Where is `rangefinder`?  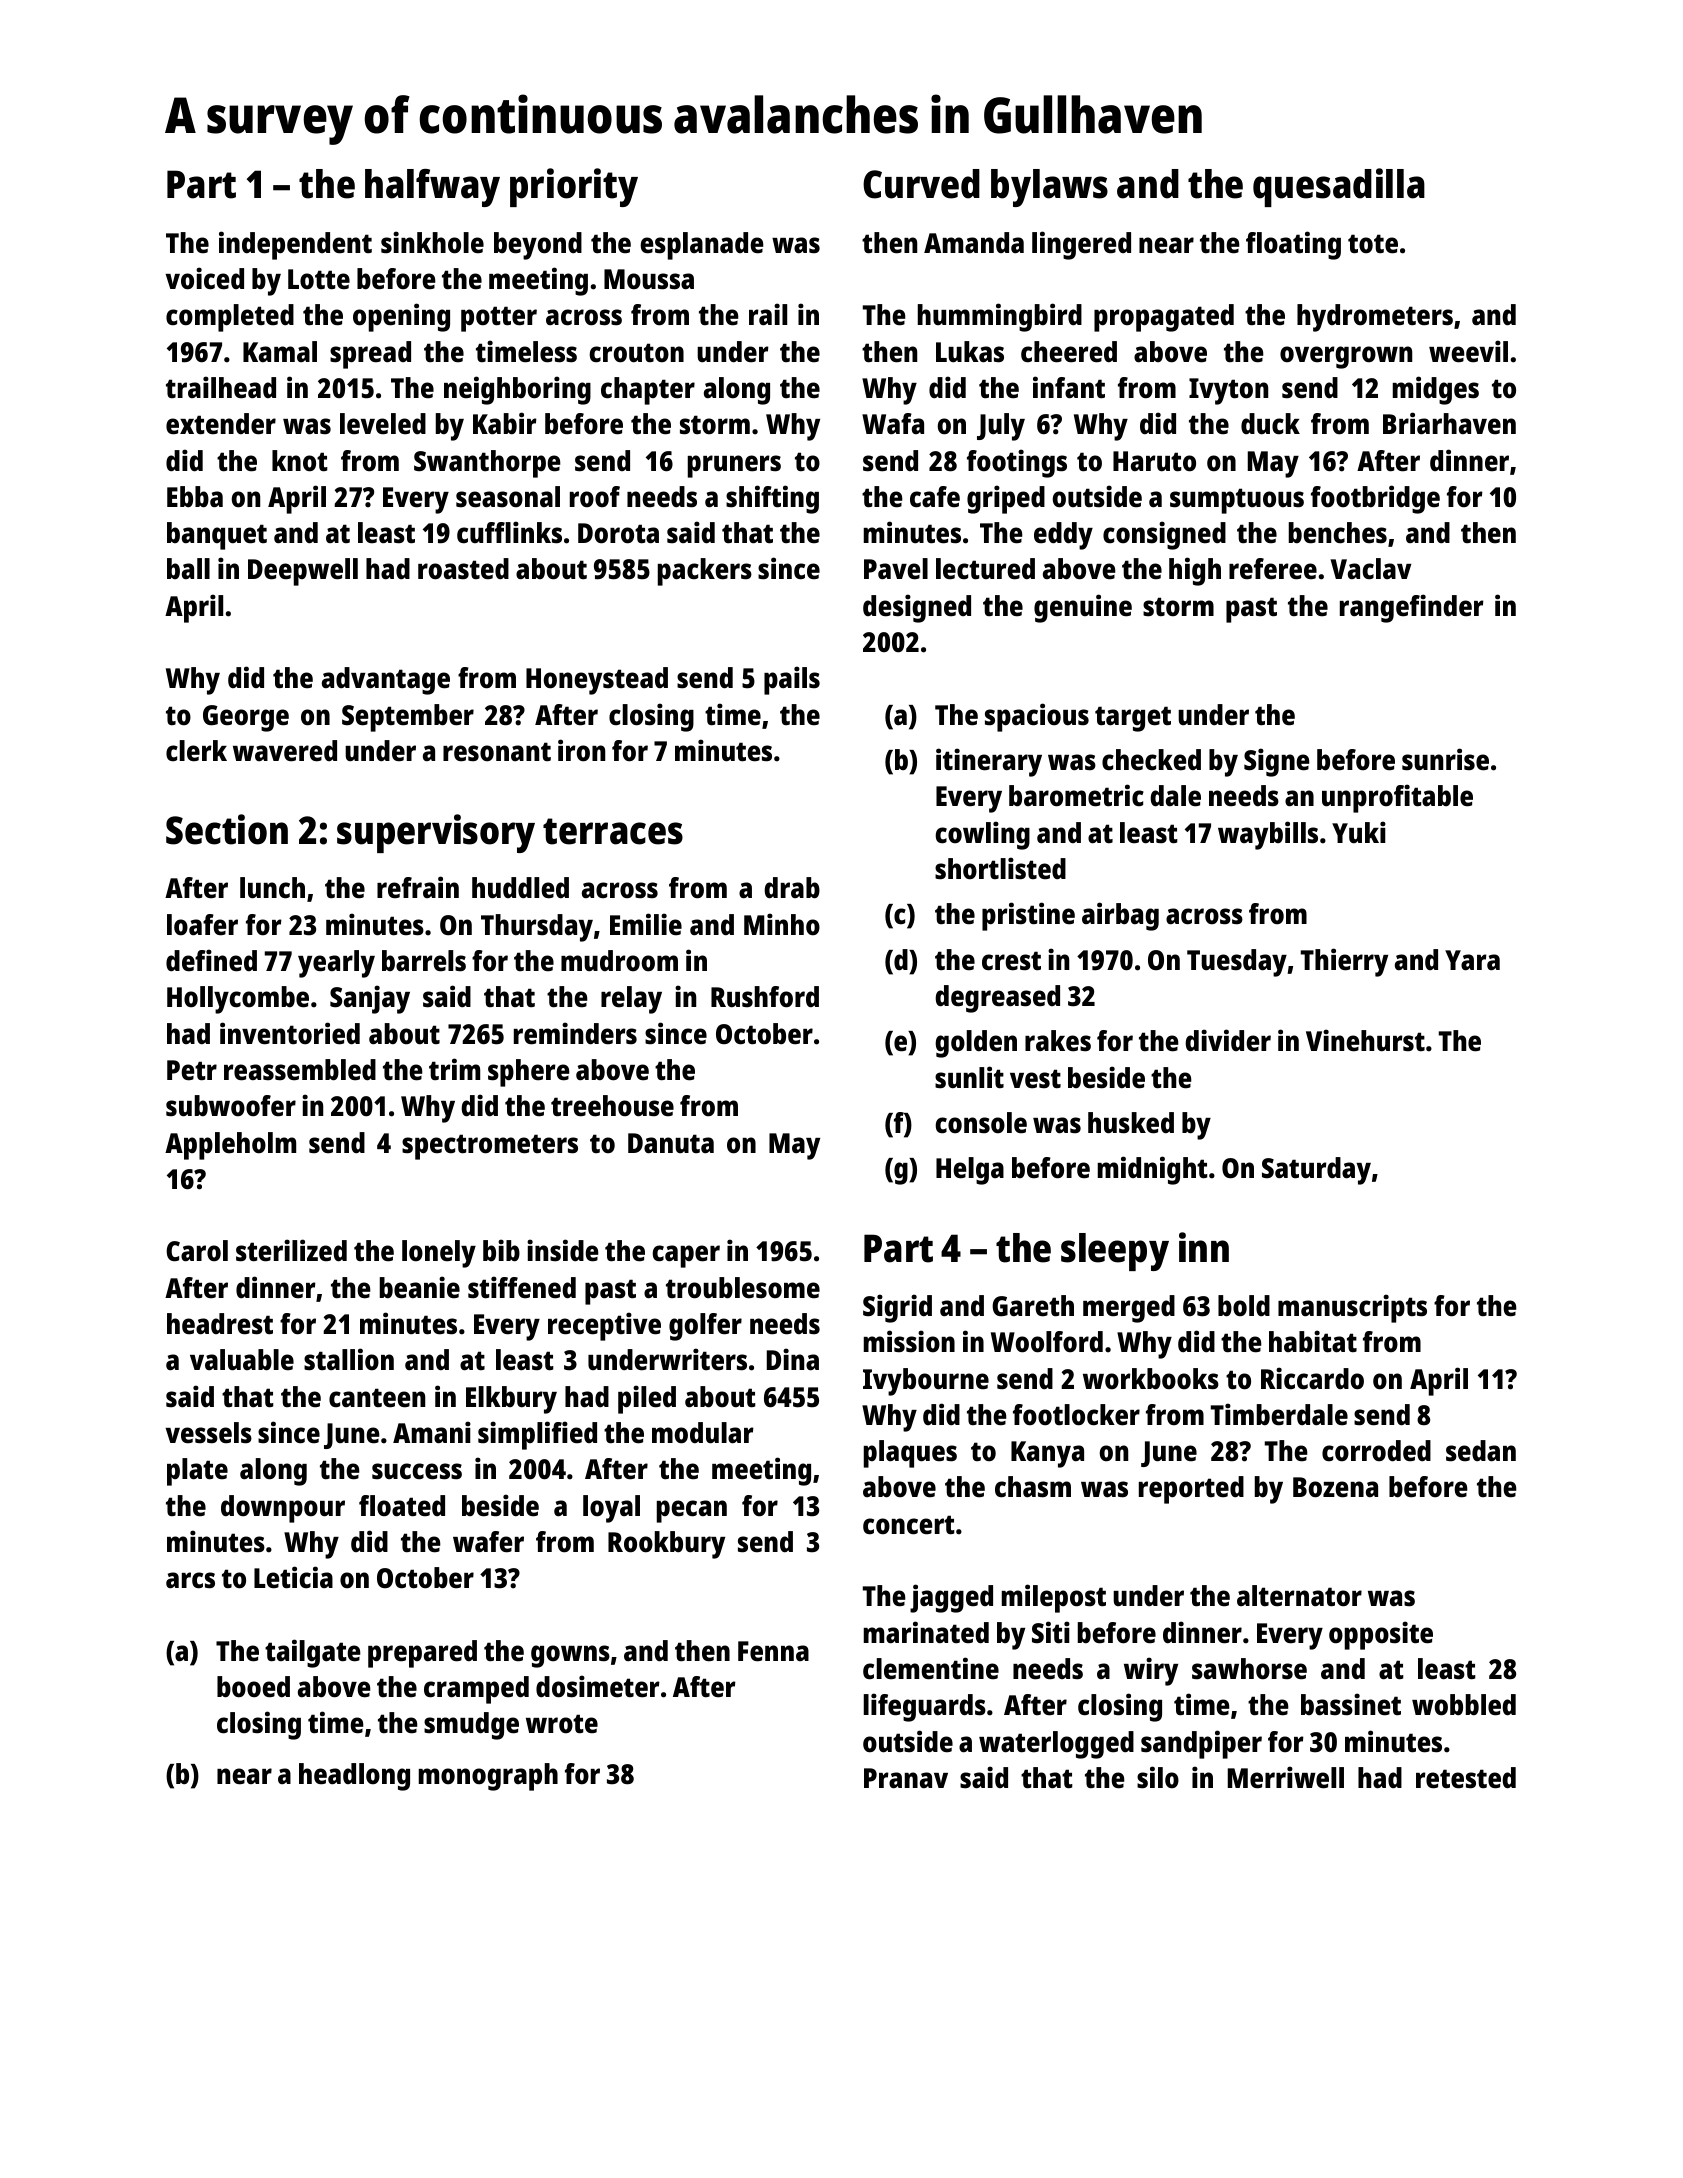 rangefinder is located at coordinates (1412, 608).
